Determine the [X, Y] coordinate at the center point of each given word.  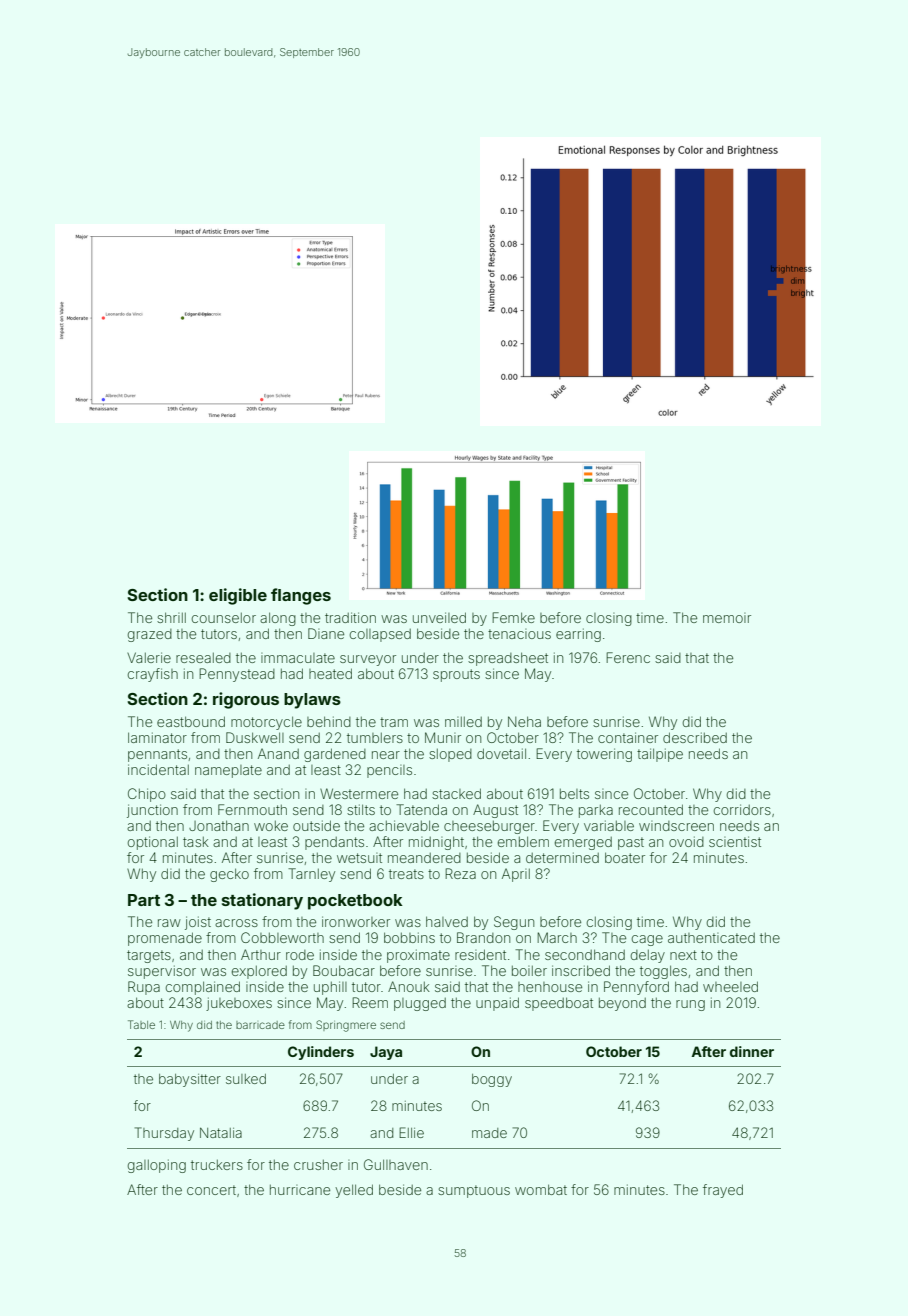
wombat [541, 1189]
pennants [157, 755]
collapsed [380, 635]
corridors [742, 809]
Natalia [221, 1132]
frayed [723, 1191]
